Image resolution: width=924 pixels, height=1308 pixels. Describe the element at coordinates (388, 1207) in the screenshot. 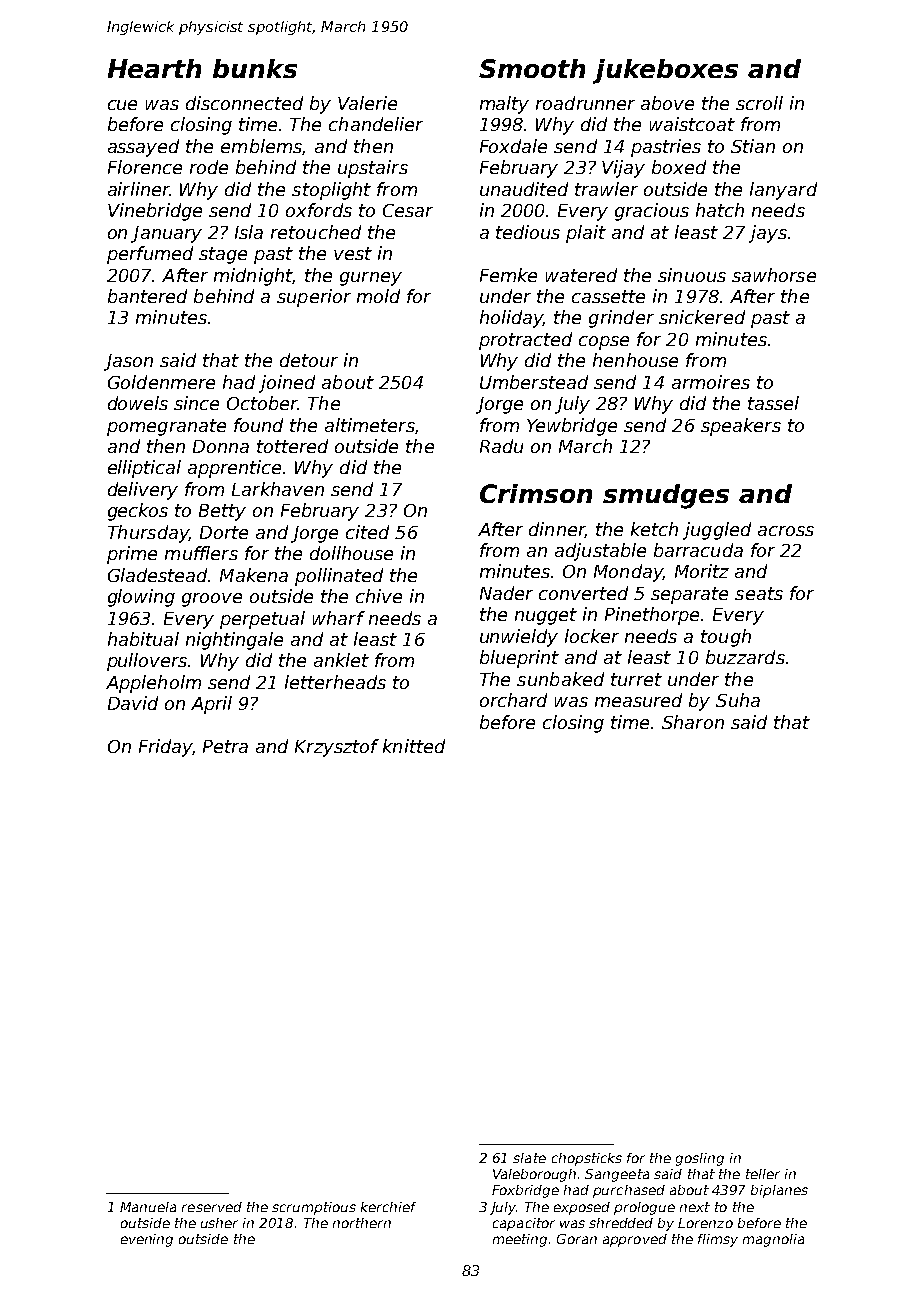

I see `kerchief` at that location.
